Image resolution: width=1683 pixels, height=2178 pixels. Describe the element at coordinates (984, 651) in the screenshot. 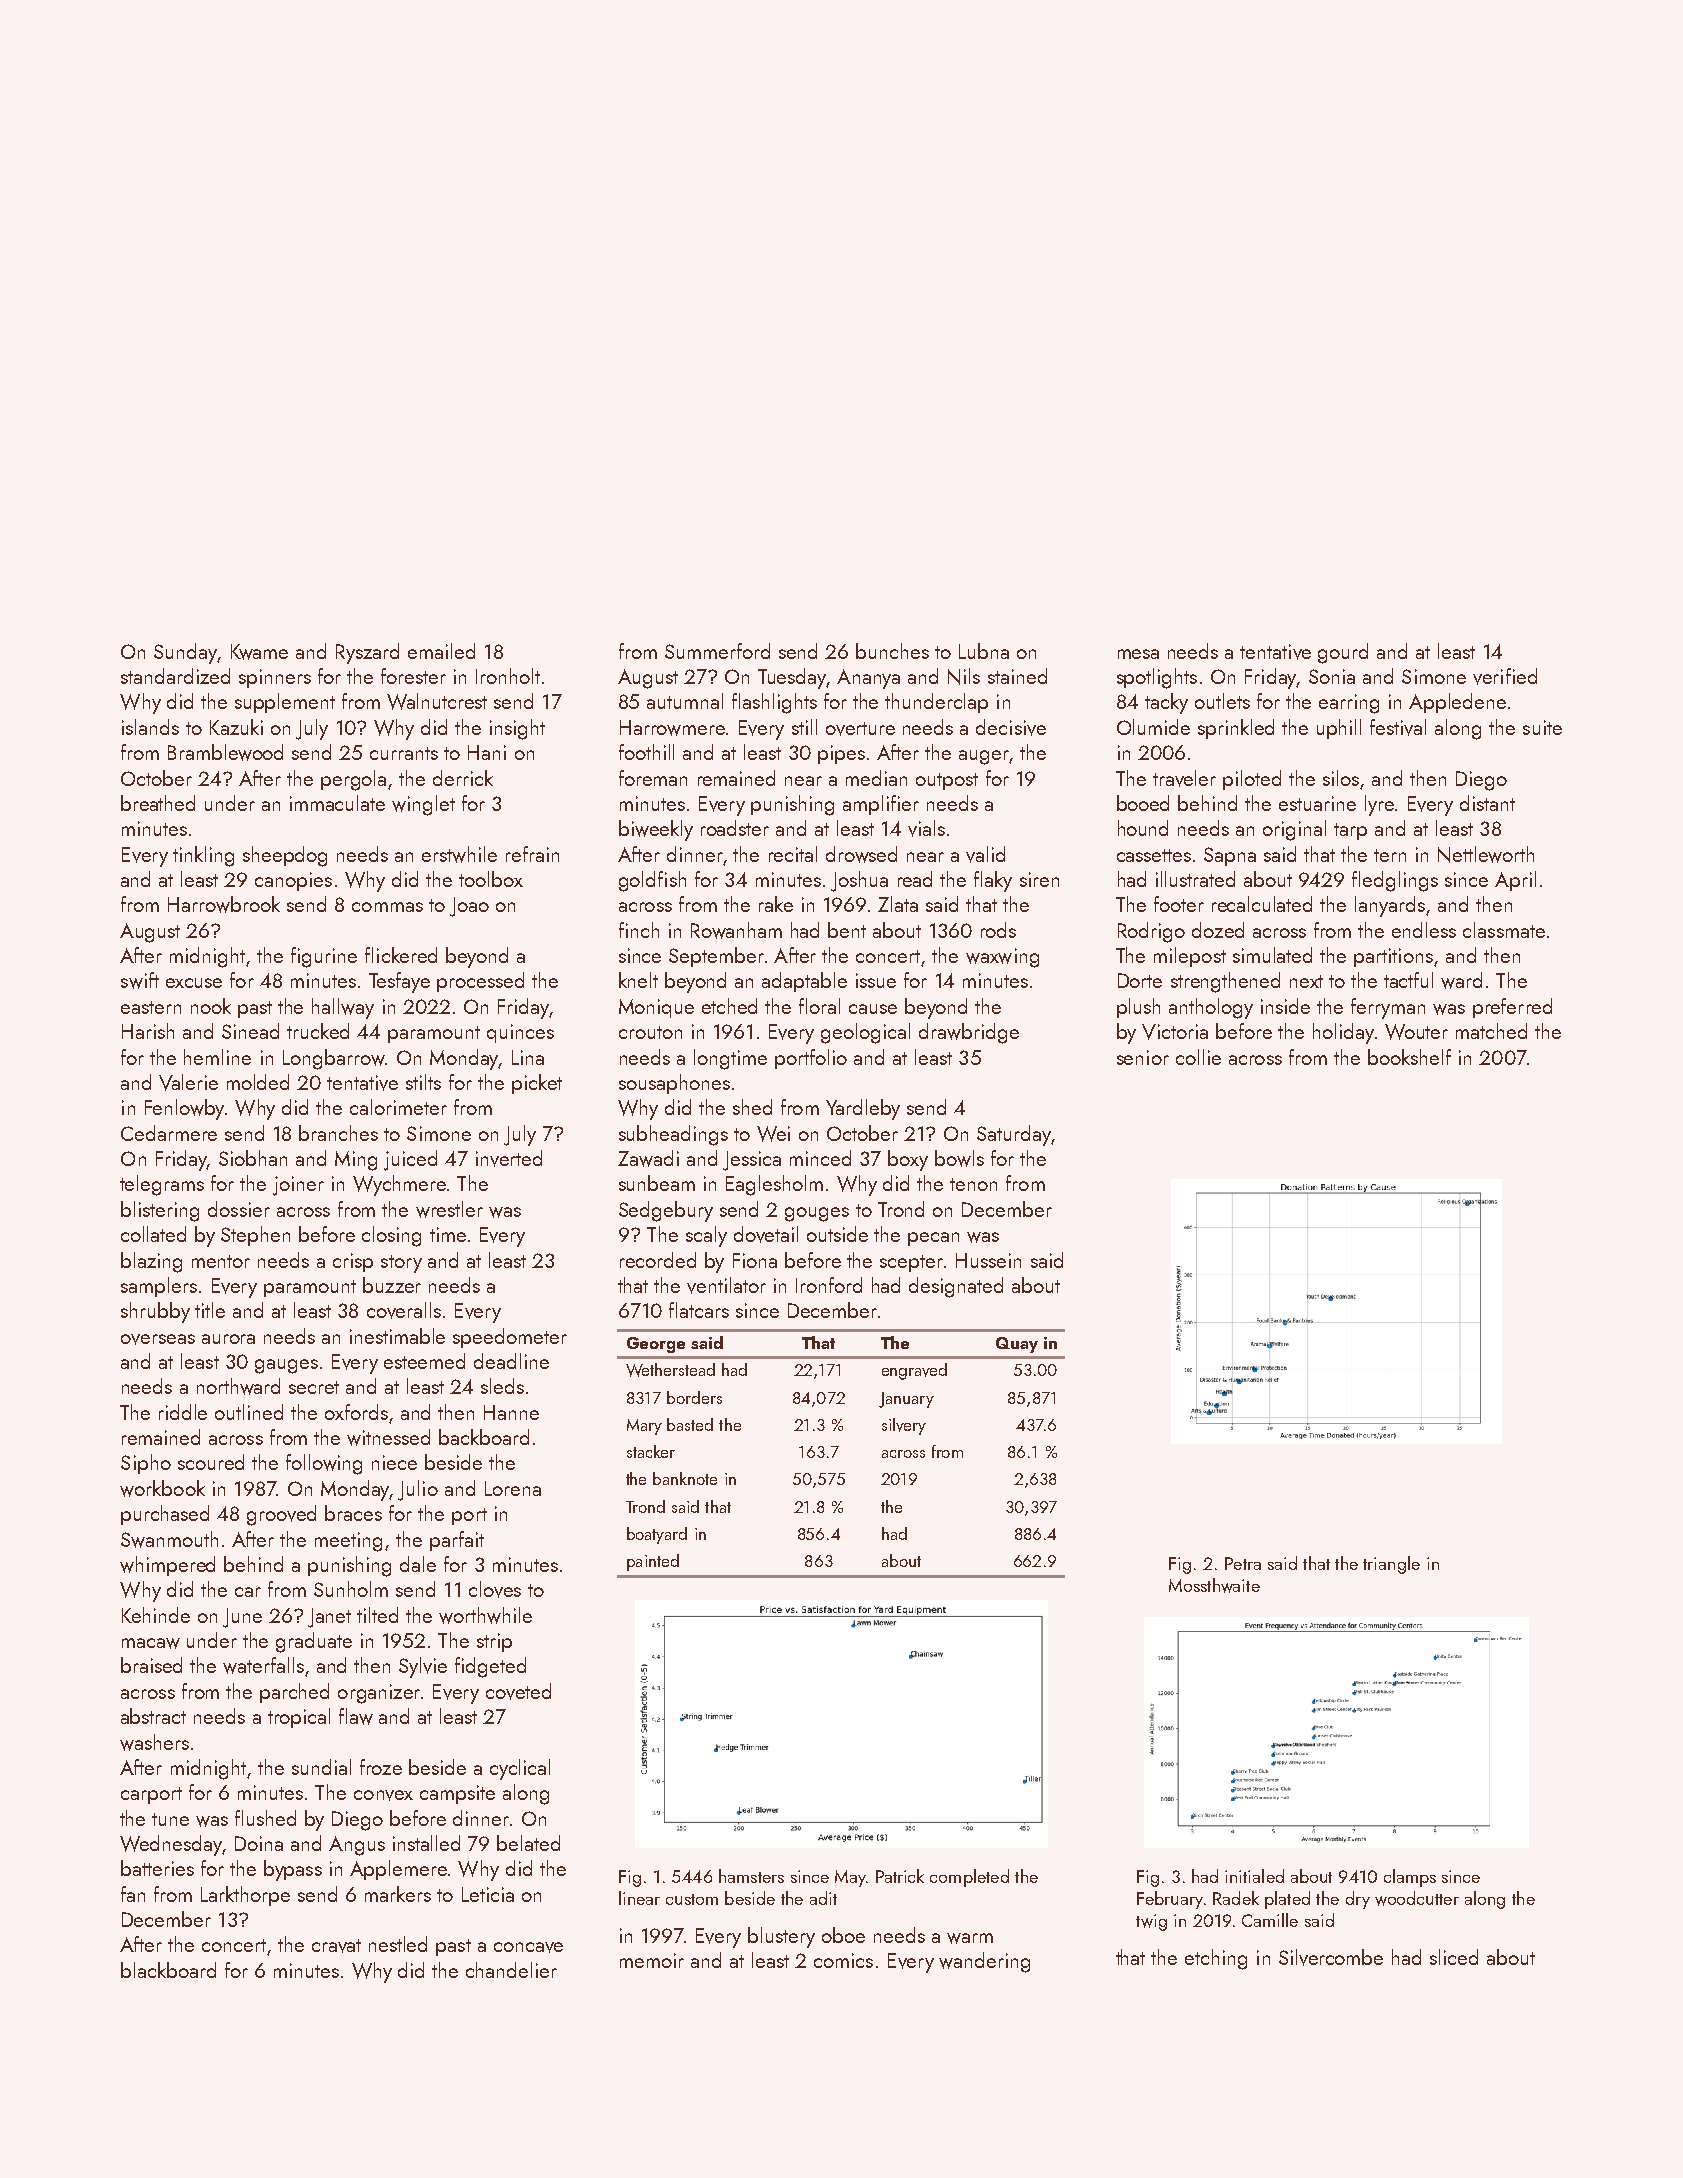

I see `Lubna` at that location.
